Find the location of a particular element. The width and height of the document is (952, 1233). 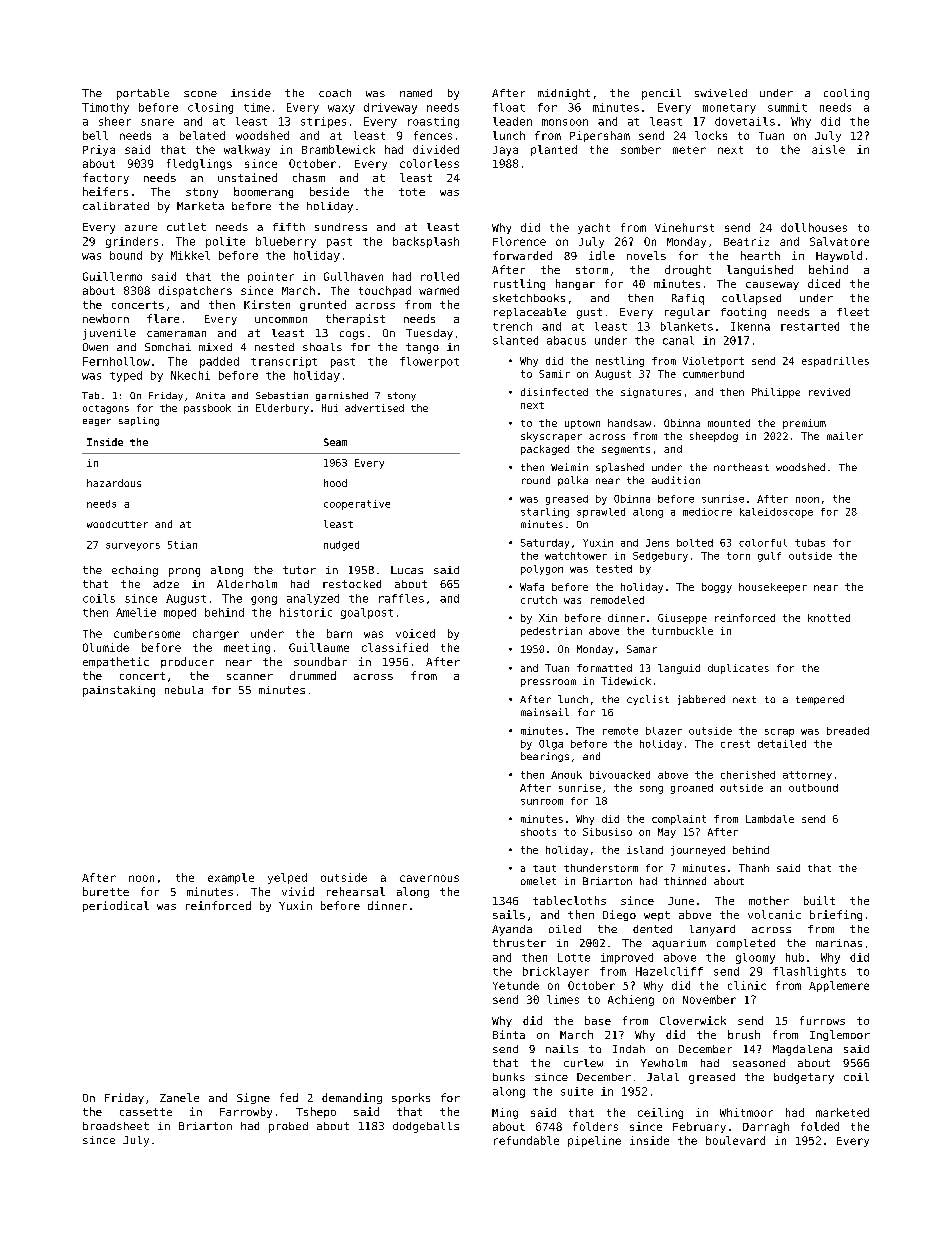

hood is located at coordinates (335, 483).
